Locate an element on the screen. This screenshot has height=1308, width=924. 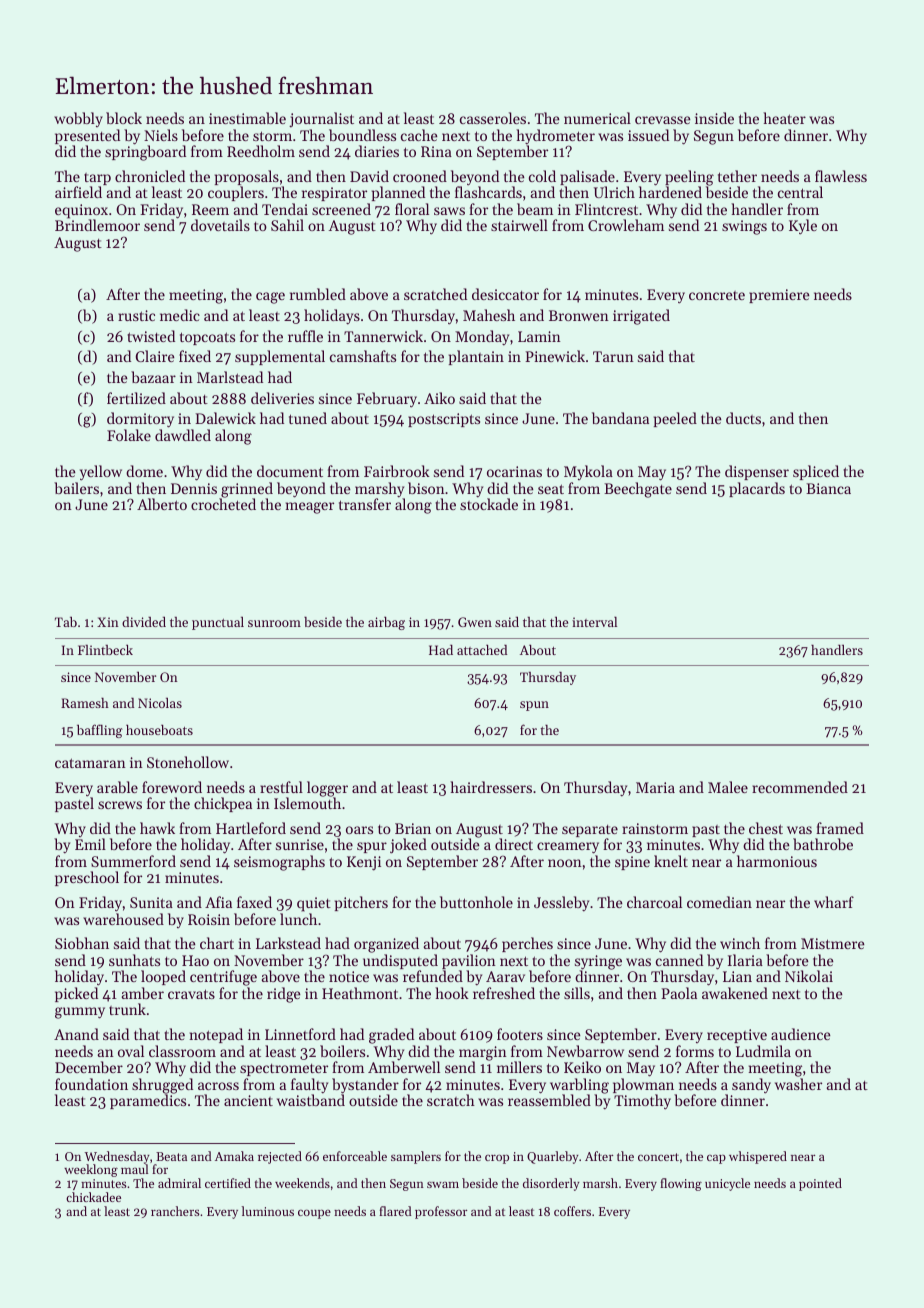
picked is located at coordinates (76, 994).
